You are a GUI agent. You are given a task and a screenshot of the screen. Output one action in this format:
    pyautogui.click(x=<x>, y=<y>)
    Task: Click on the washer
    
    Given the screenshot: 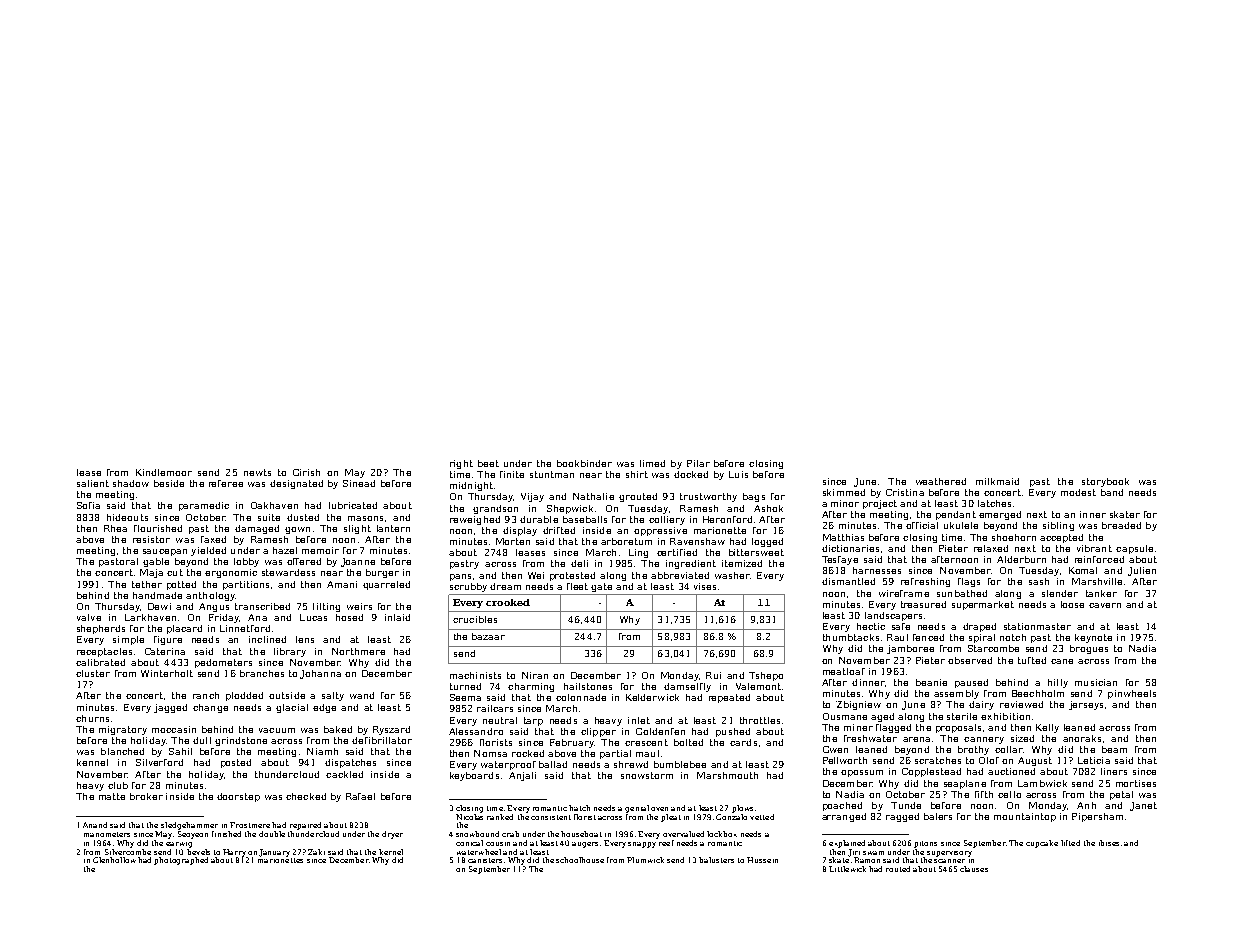 What is the action you would take?
    pyautogui.click(x=732, y=575)
